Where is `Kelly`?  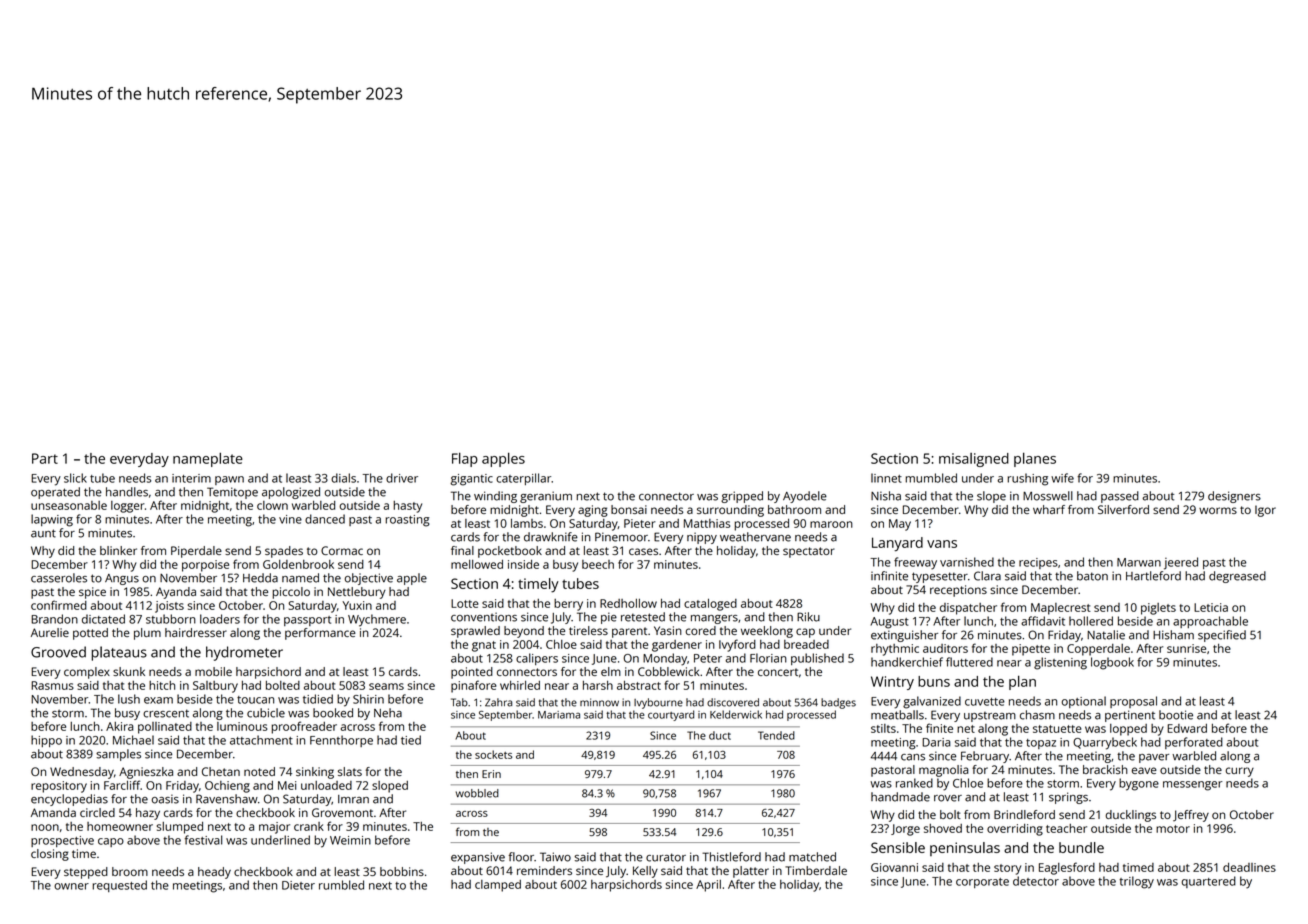 Kelly is located at coordinates (645, 872).
